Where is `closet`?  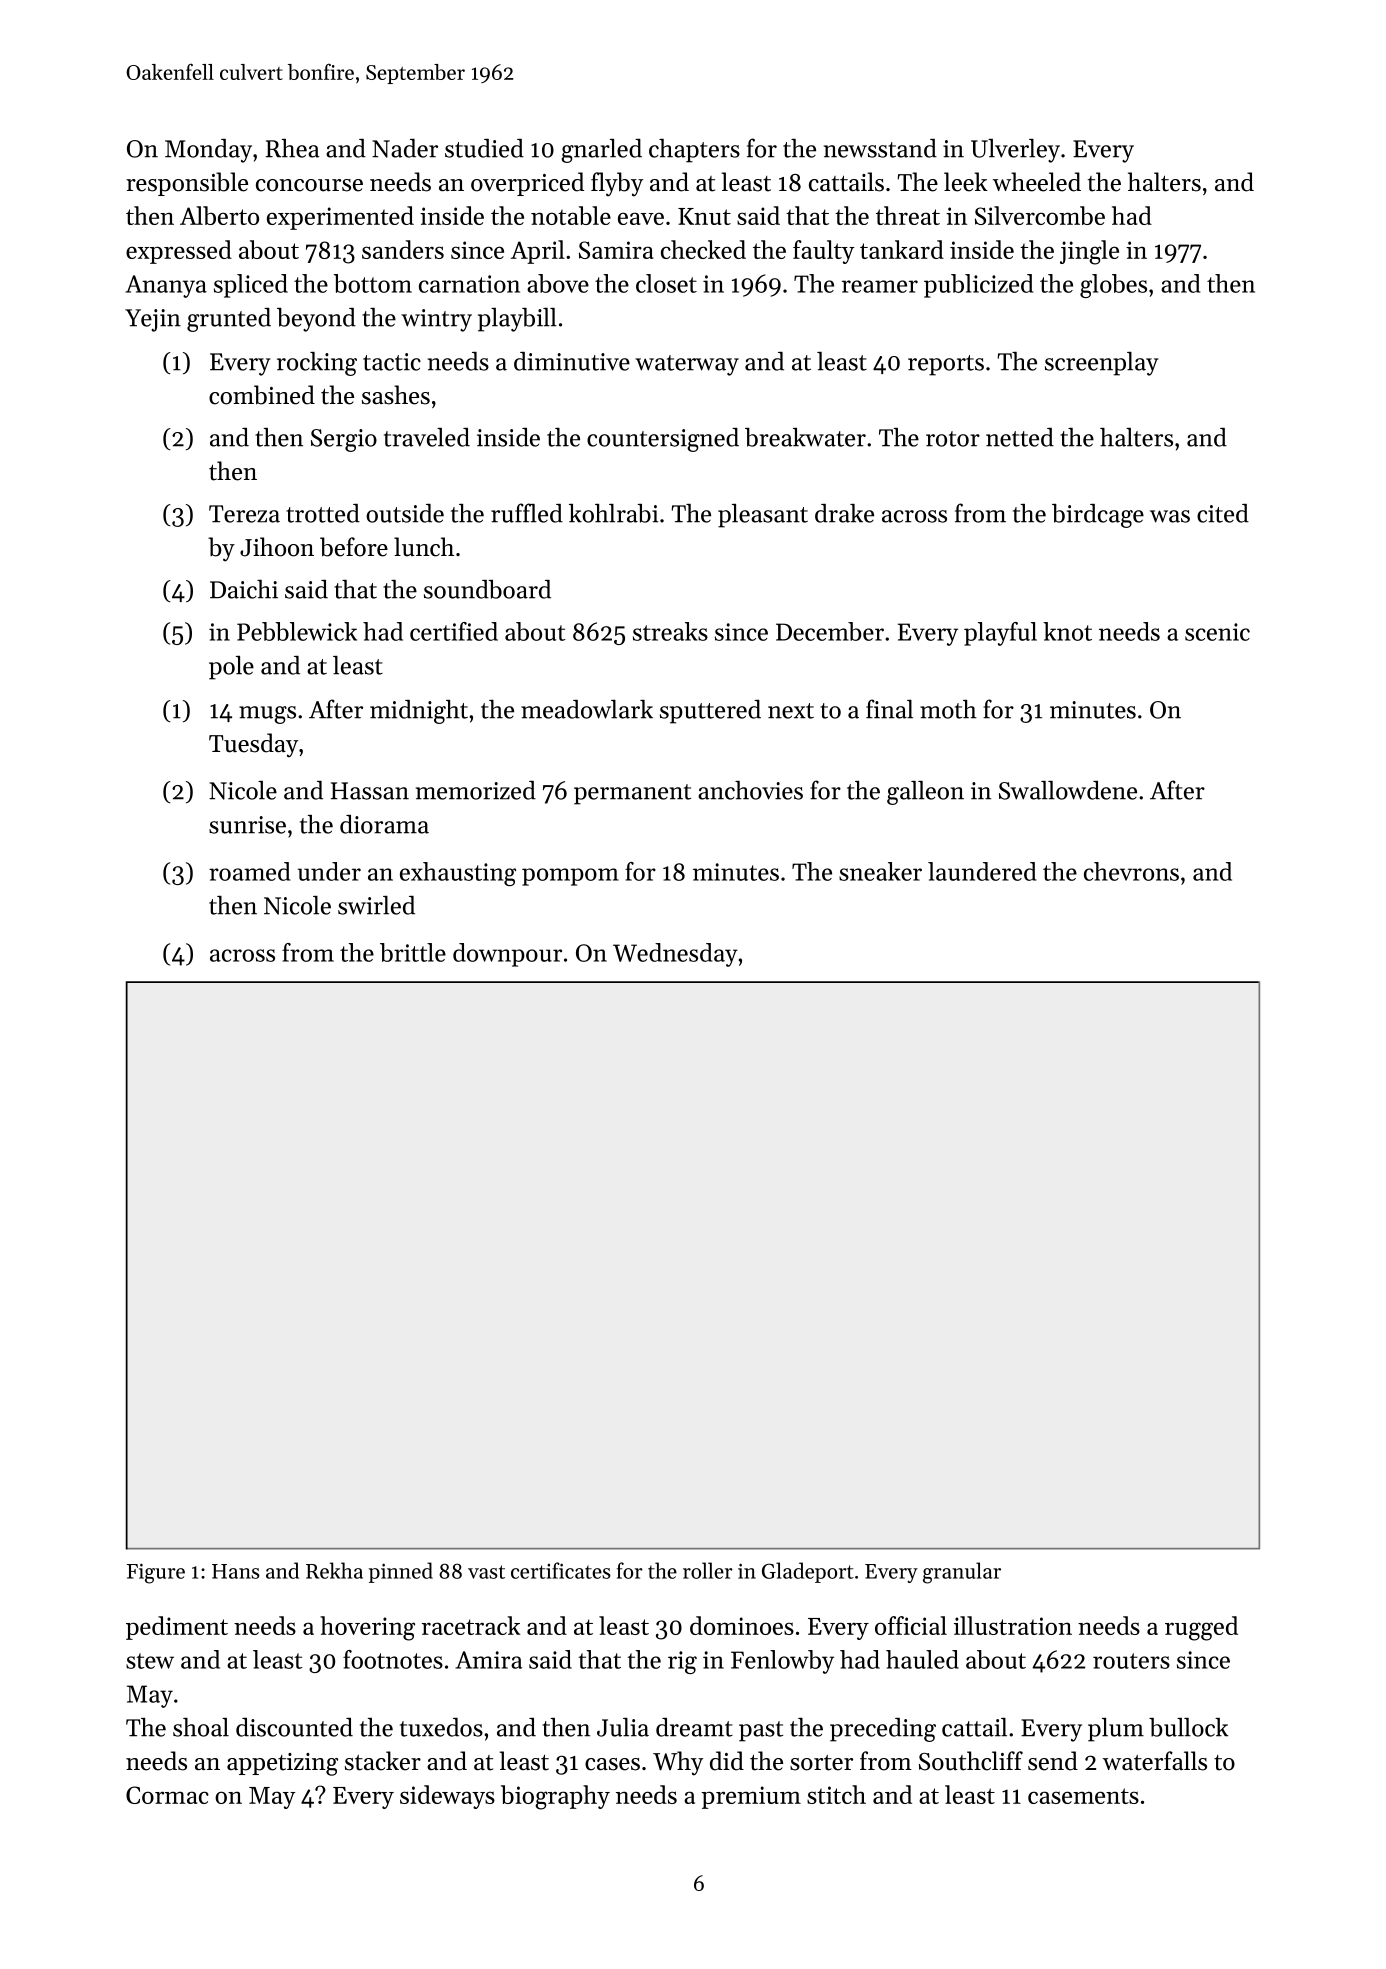
closet is located at coordinates (666, 283).
